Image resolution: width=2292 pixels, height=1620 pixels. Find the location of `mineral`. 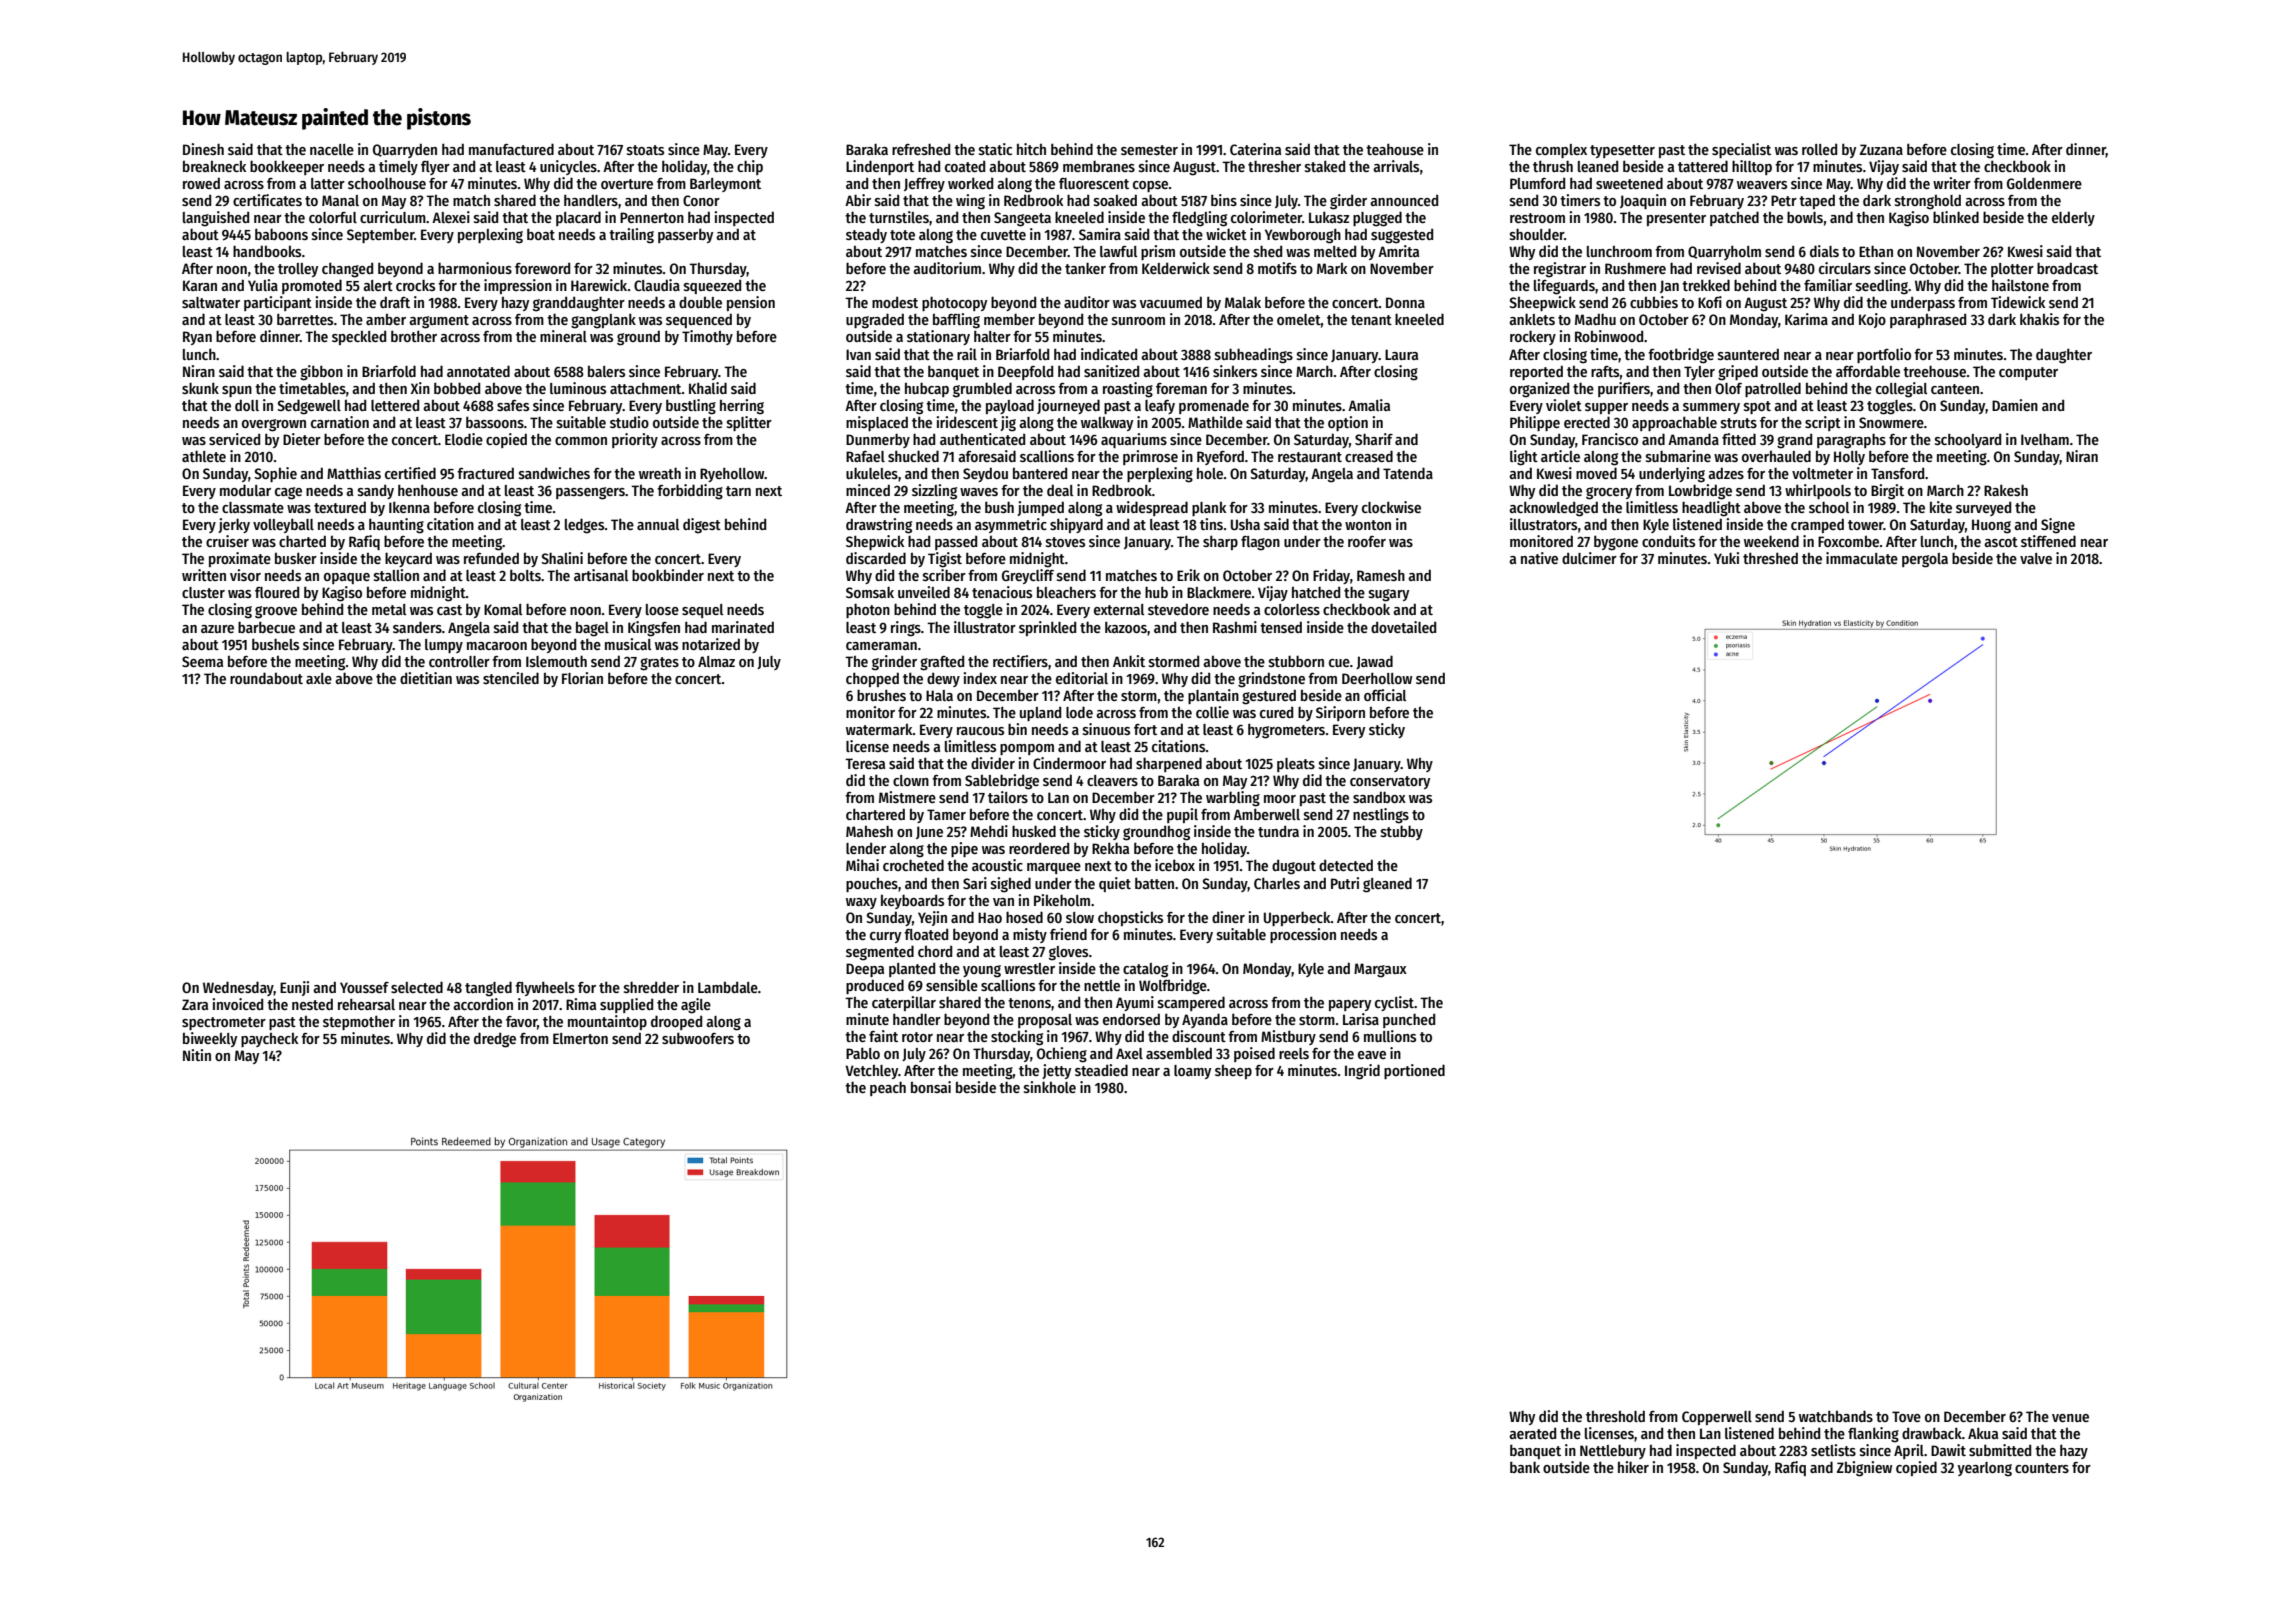

mineral is located at coordinates (563, 336).
